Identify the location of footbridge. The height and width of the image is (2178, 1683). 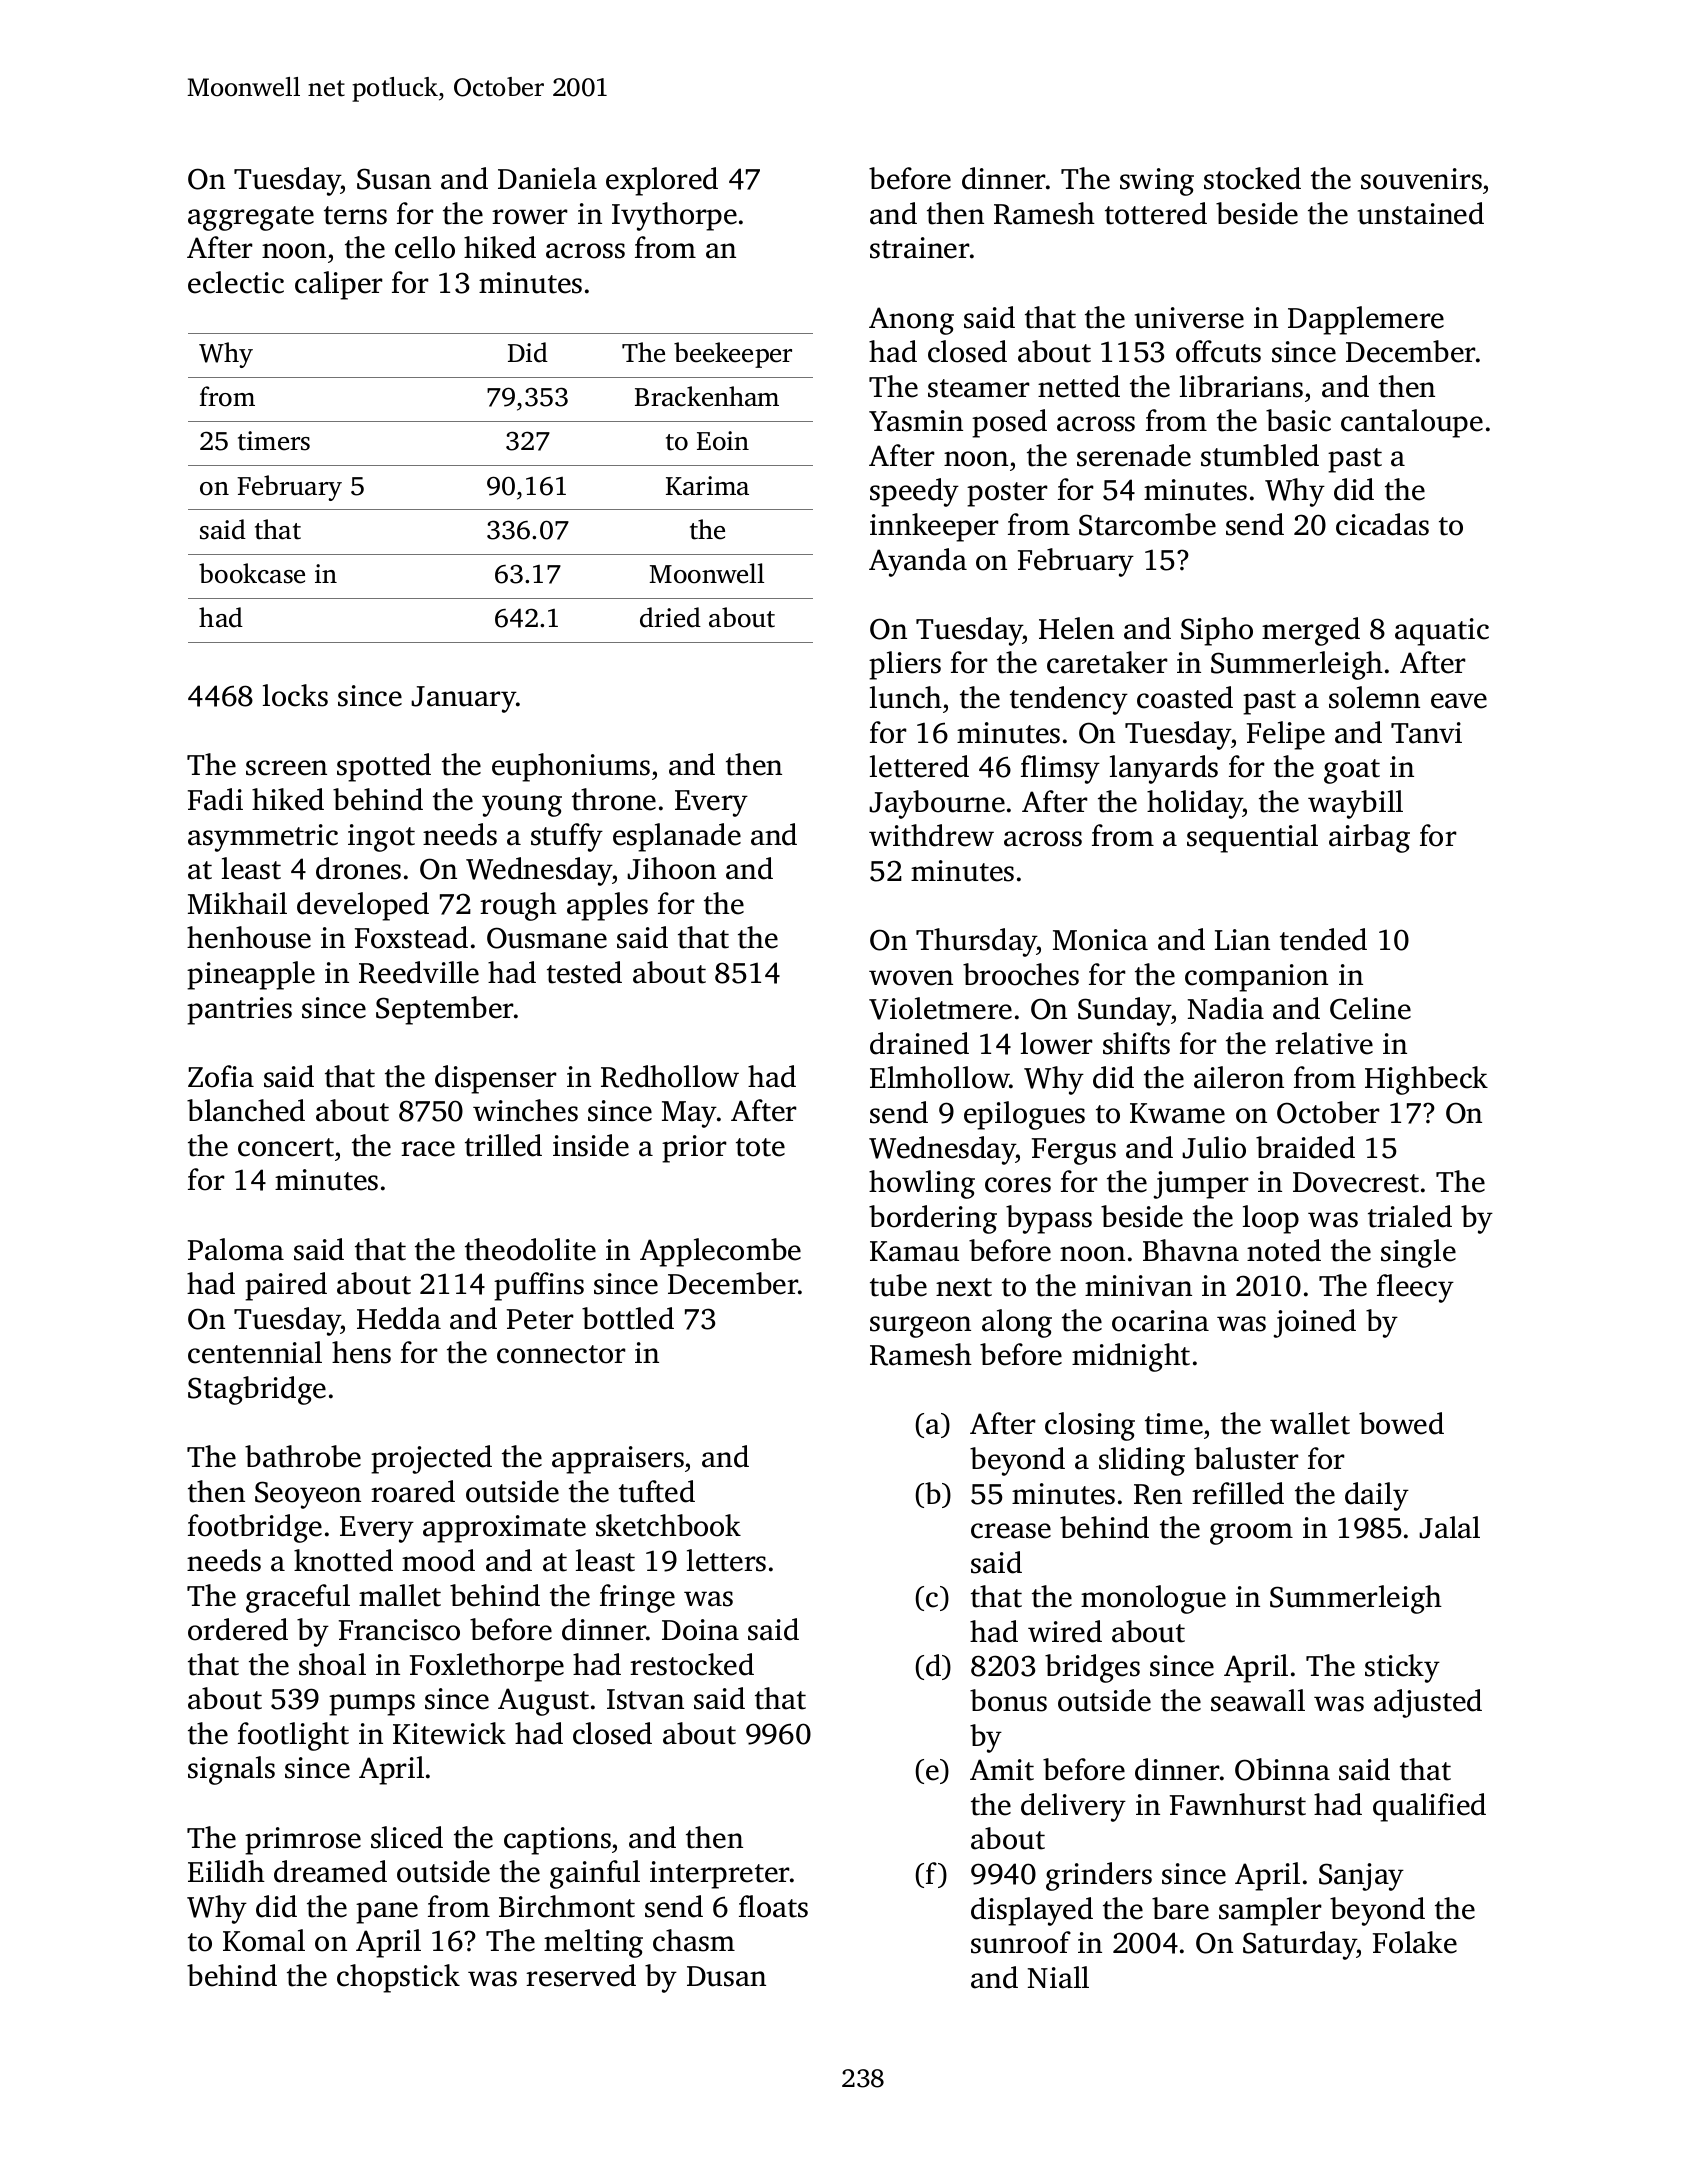
(255, 1528).
